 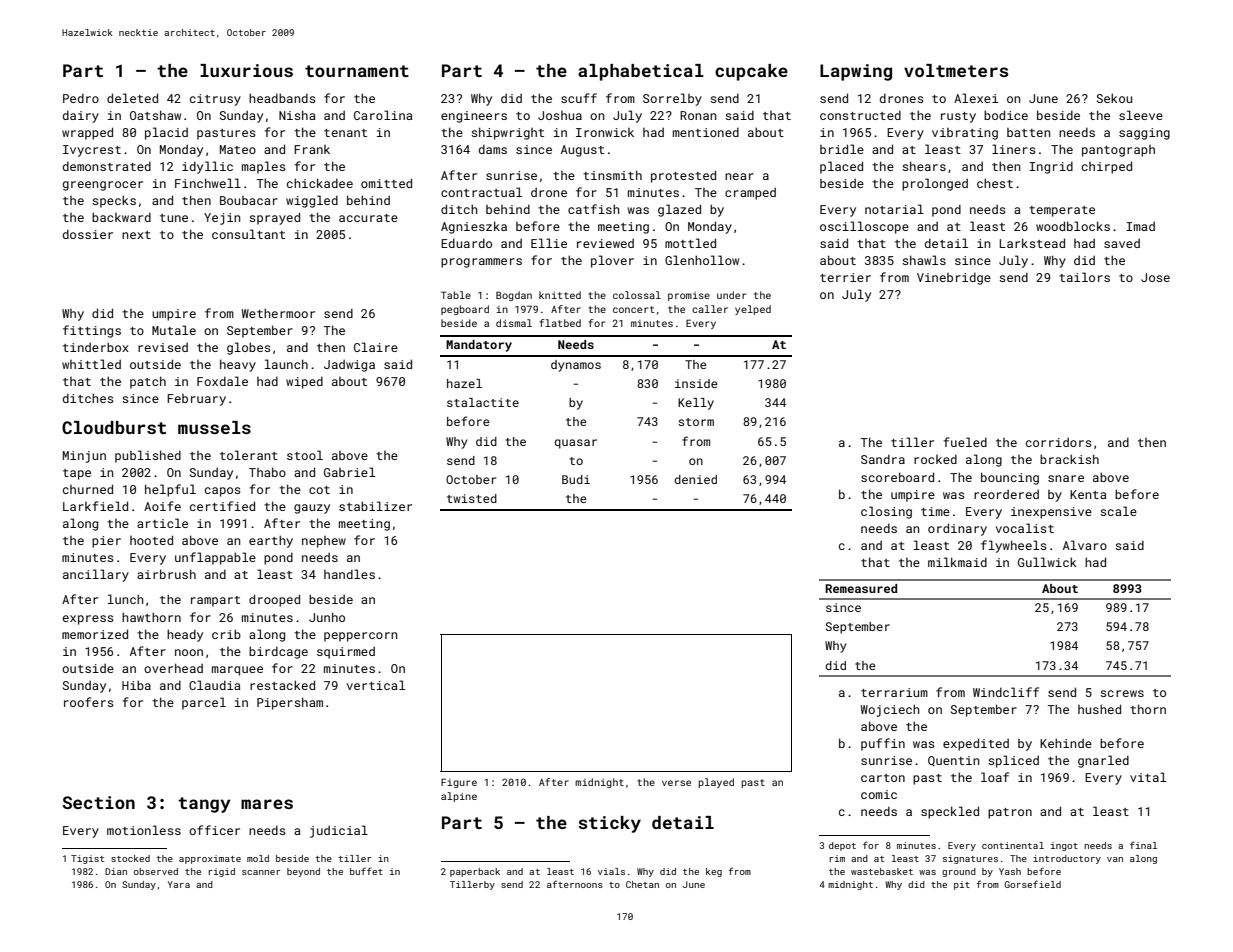 What do you see at coordinates (126, 599) in the screenshot?
I see `lunch` at bounding box center [126, 599].
